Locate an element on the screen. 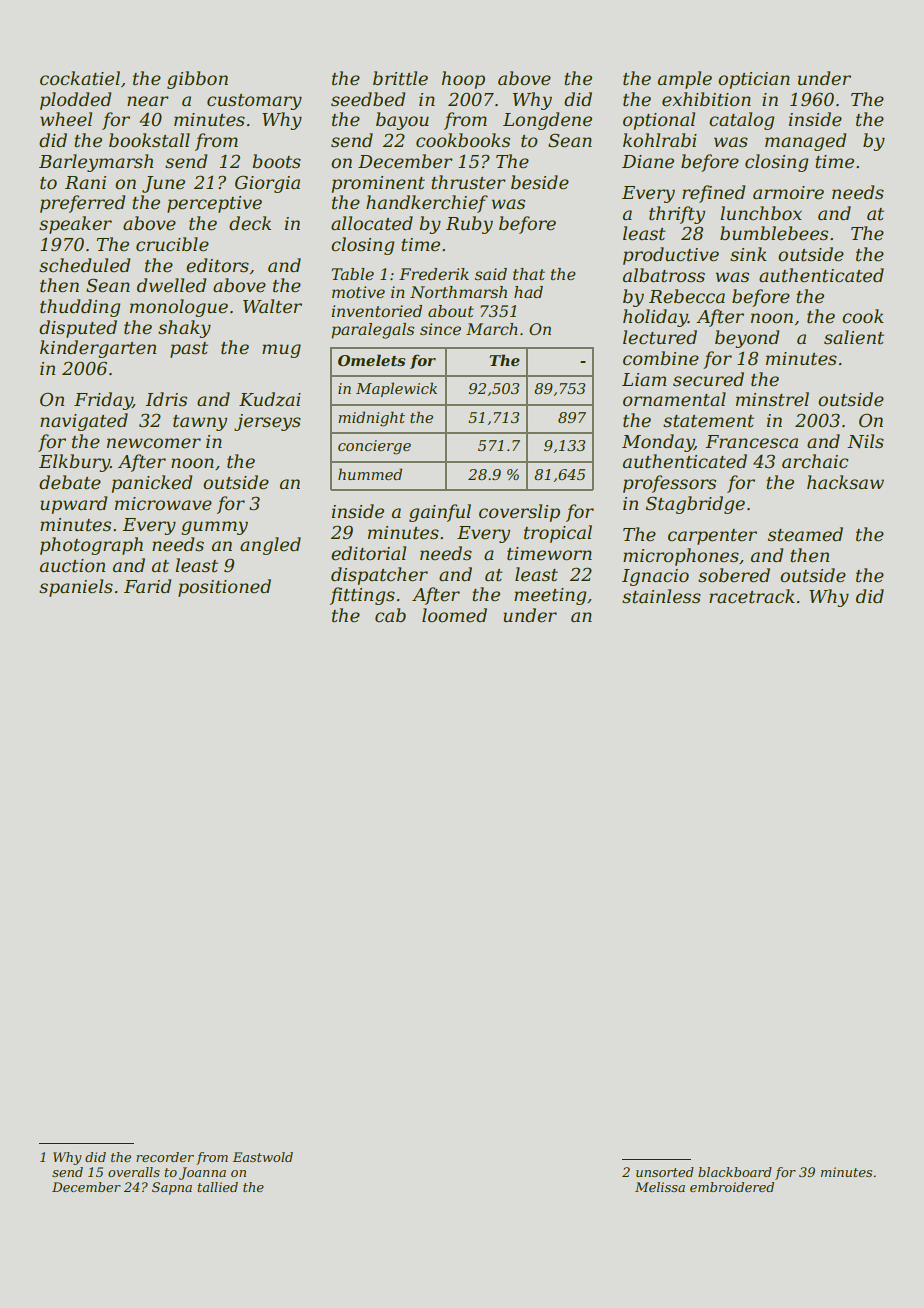 This screenshot has width=924, height=1308. beyond is located at coordinates (747, 339).
